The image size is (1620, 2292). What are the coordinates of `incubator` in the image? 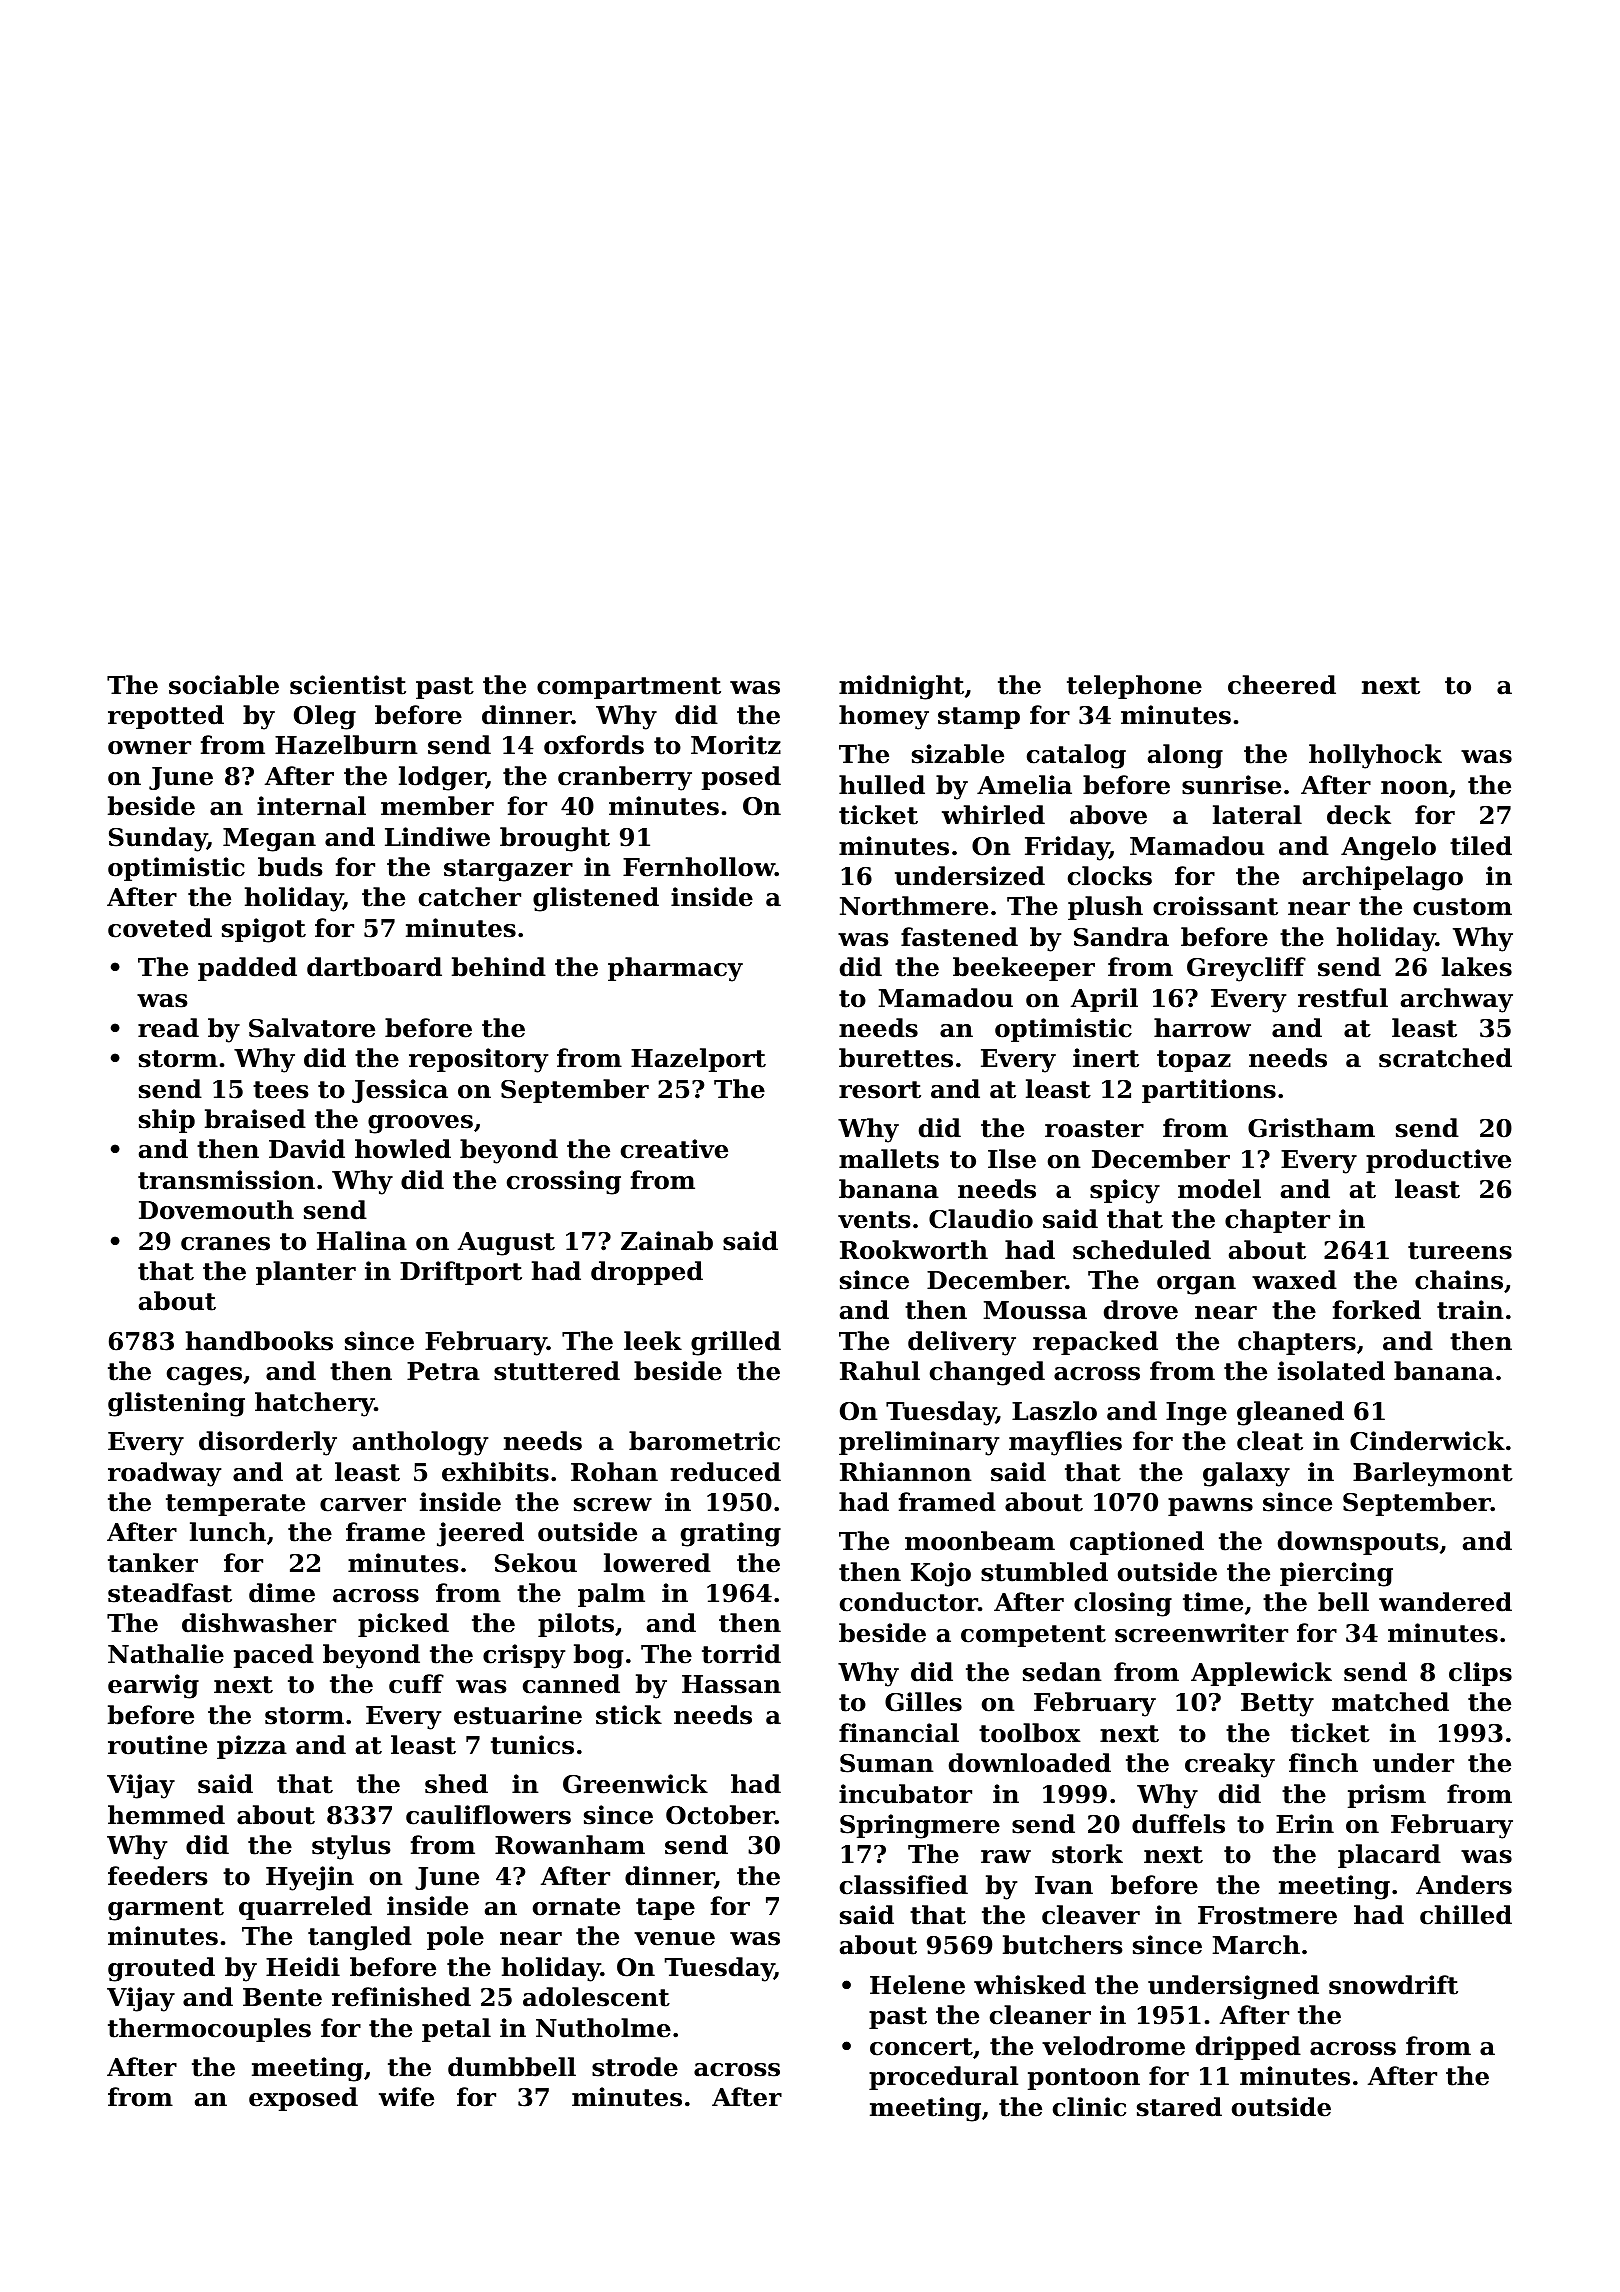 It's located at (905, 1794).
